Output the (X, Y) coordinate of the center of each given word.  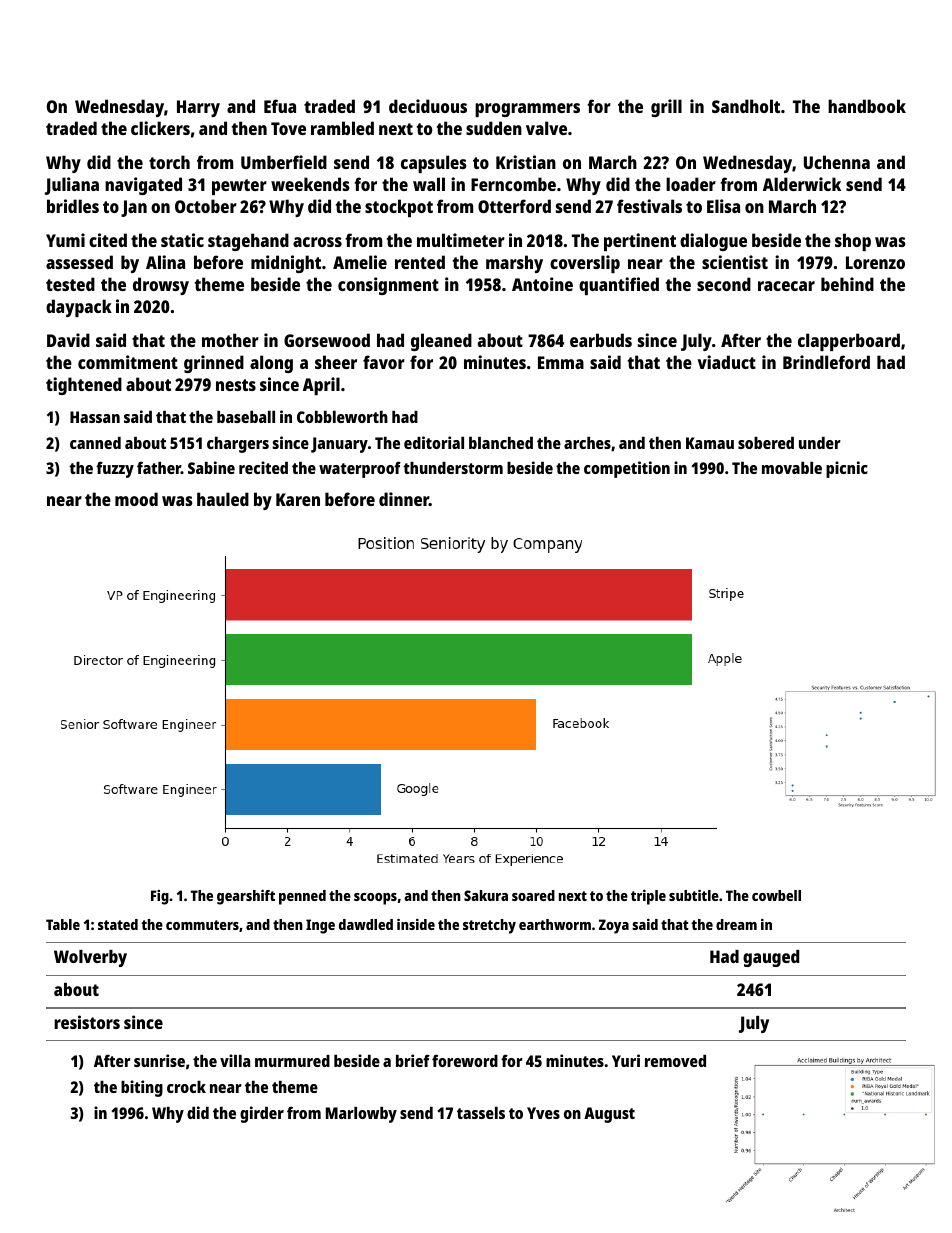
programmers (527, 110)
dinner (404, 499)
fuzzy (115, 469)
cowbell (776, 895)
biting (142, 1088)
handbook (867, 106)
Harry (198, 108)
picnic (847, 469)
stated (118, 924)
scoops (375, 899)
